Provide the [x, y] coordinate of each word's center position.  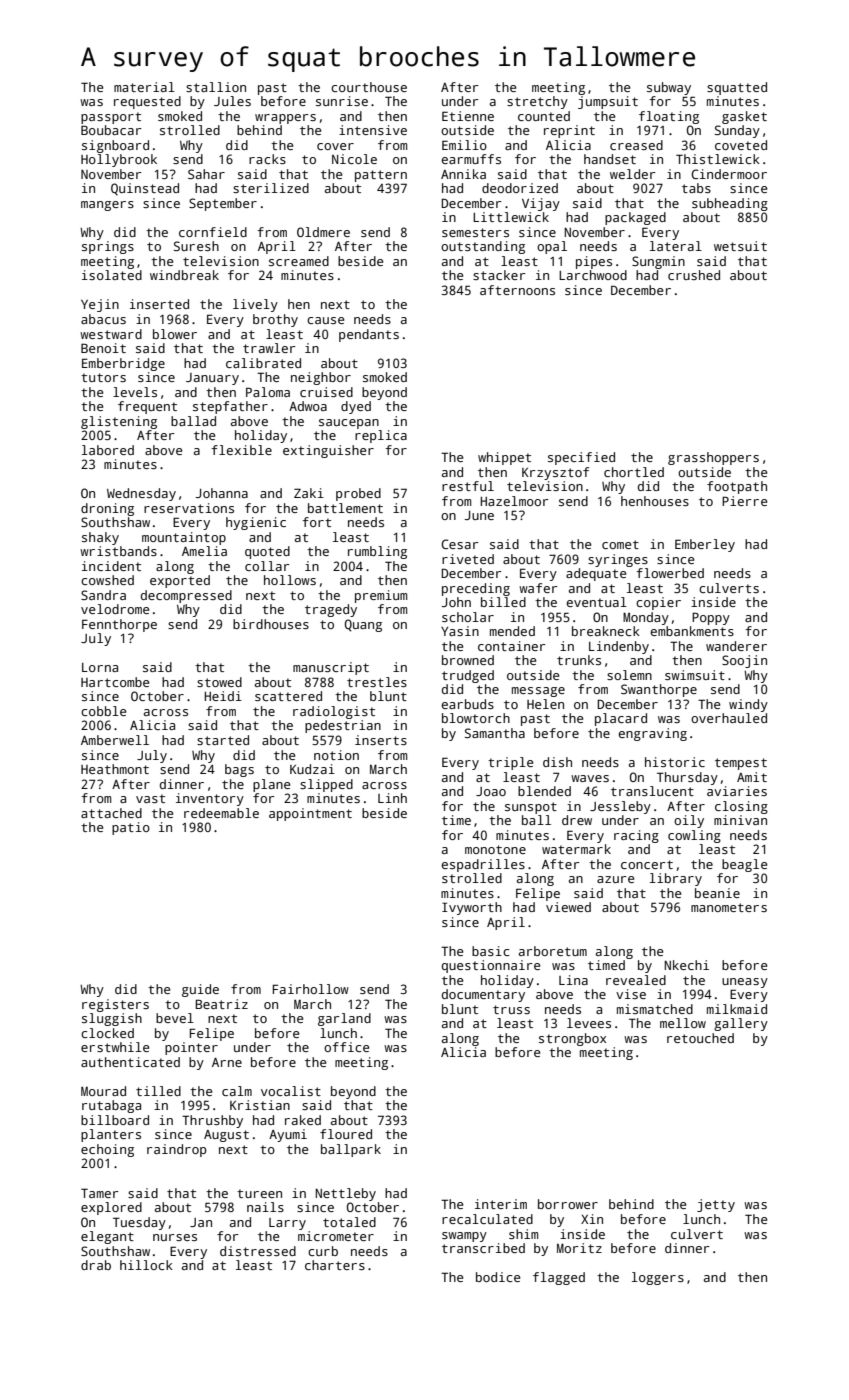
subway [669, 88]
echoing [107, 1150]
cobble [103, 711]
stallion [216, 87]
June [479, 515]
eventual [596, 602]
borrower [568, 1204]
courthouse [369, 87]
